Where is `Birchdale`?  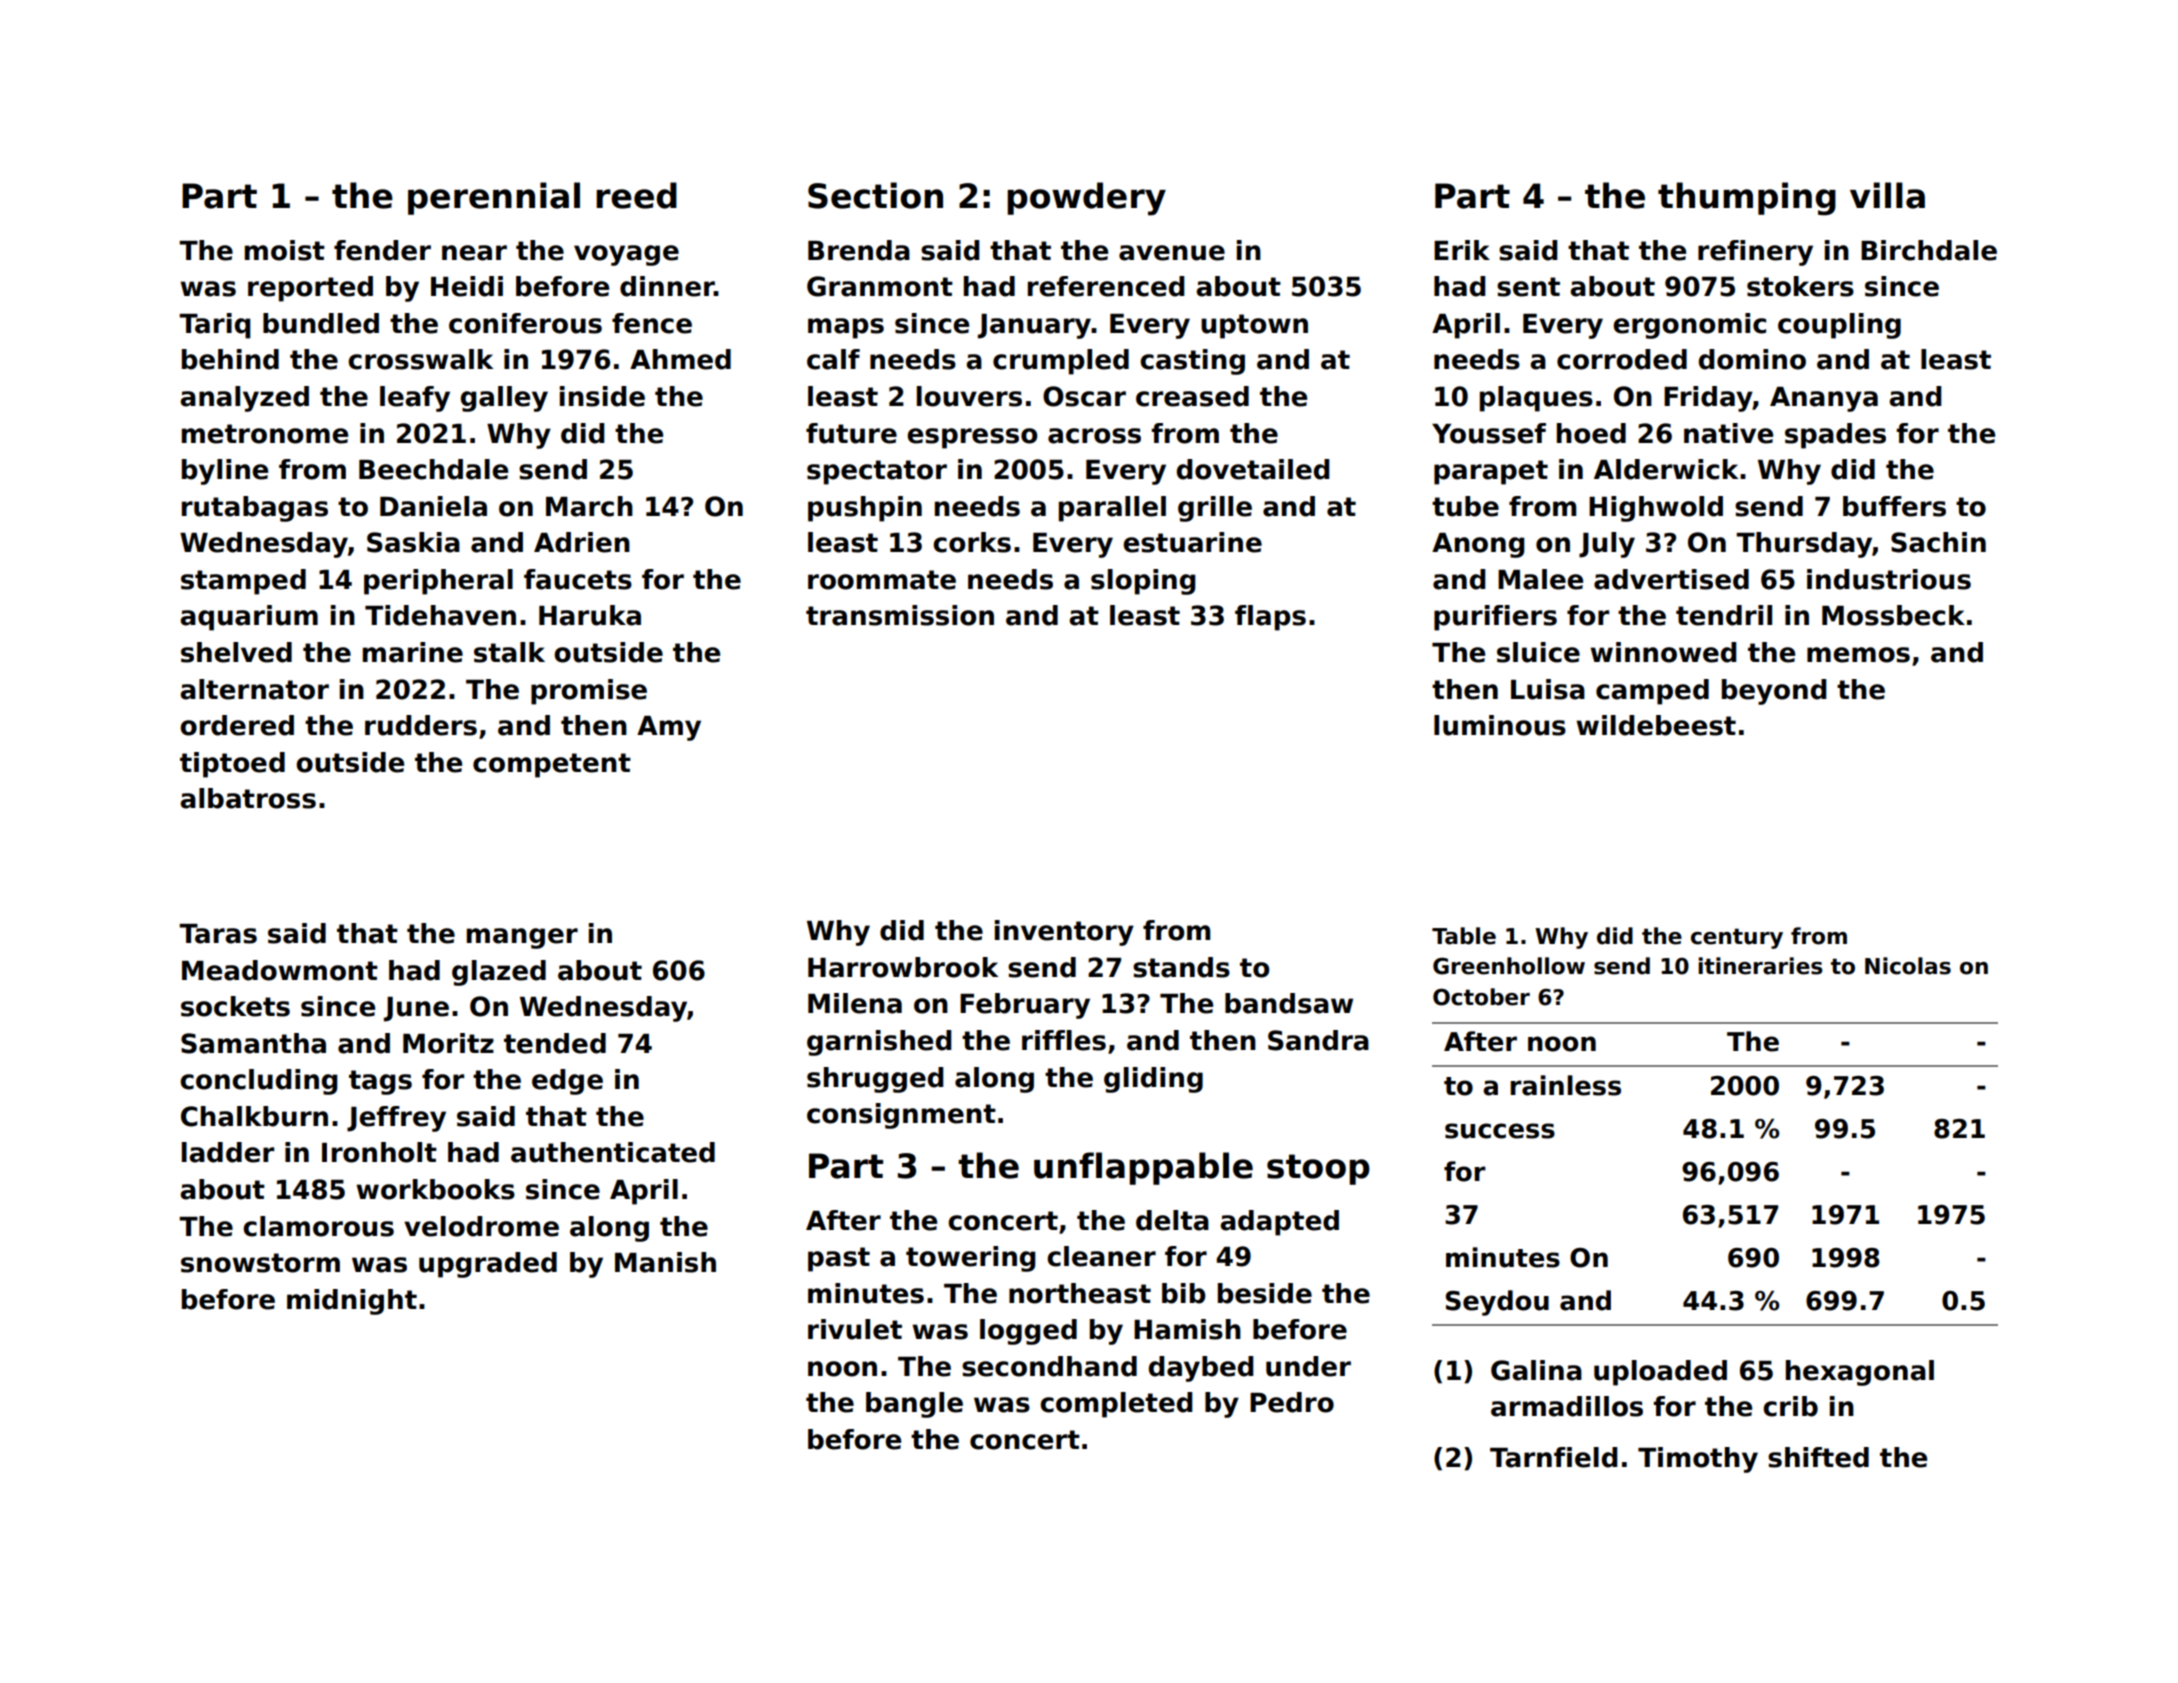
Birchdale is located at coordinates (1929, 250).
